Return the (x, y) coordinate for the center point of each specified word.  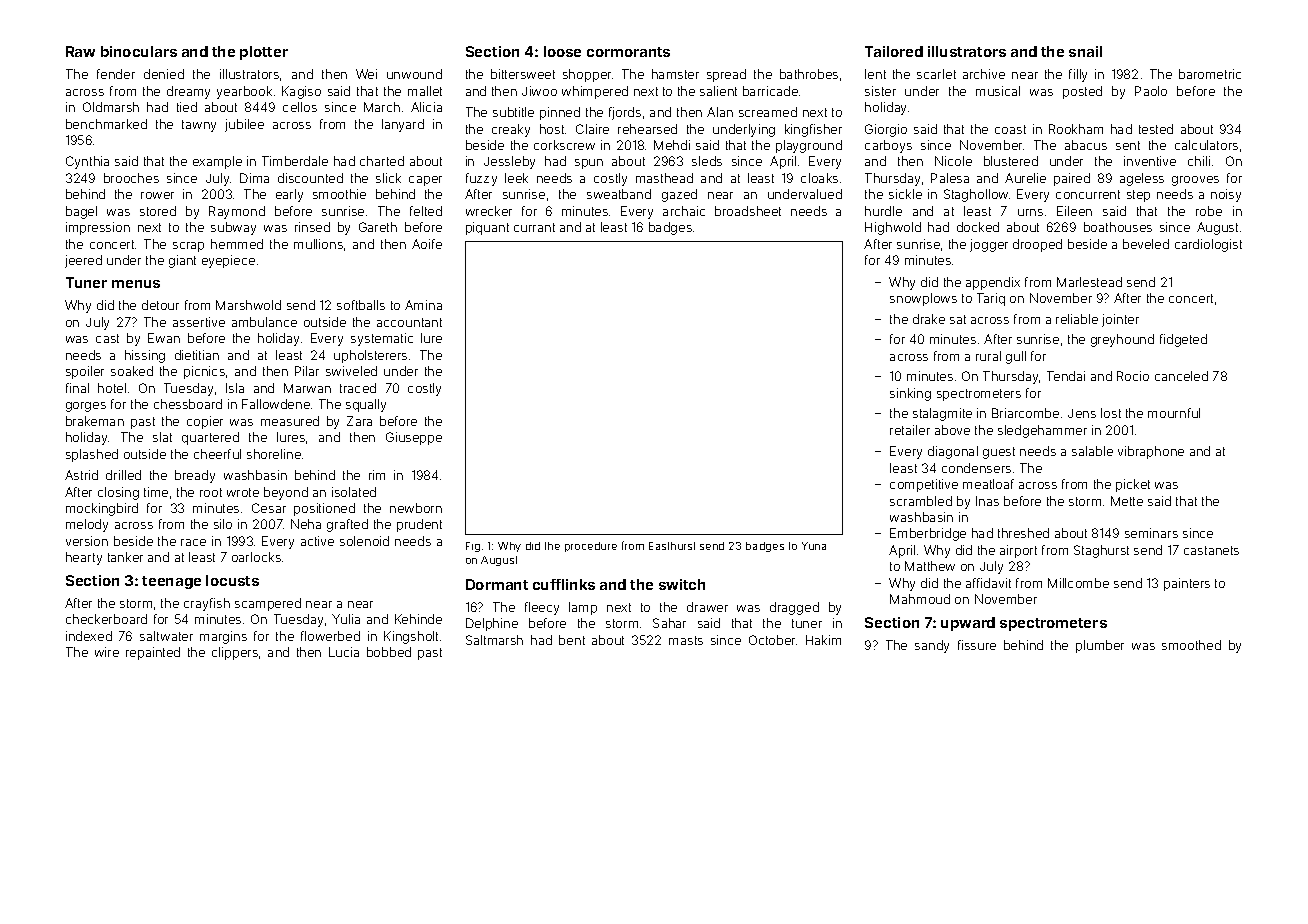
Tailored (894, 51)
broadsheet (748, 211)
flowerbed (330, 636)
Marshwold (248, 305)
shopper (587, 75)
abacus (1086, 145)
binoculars (139, 51)
